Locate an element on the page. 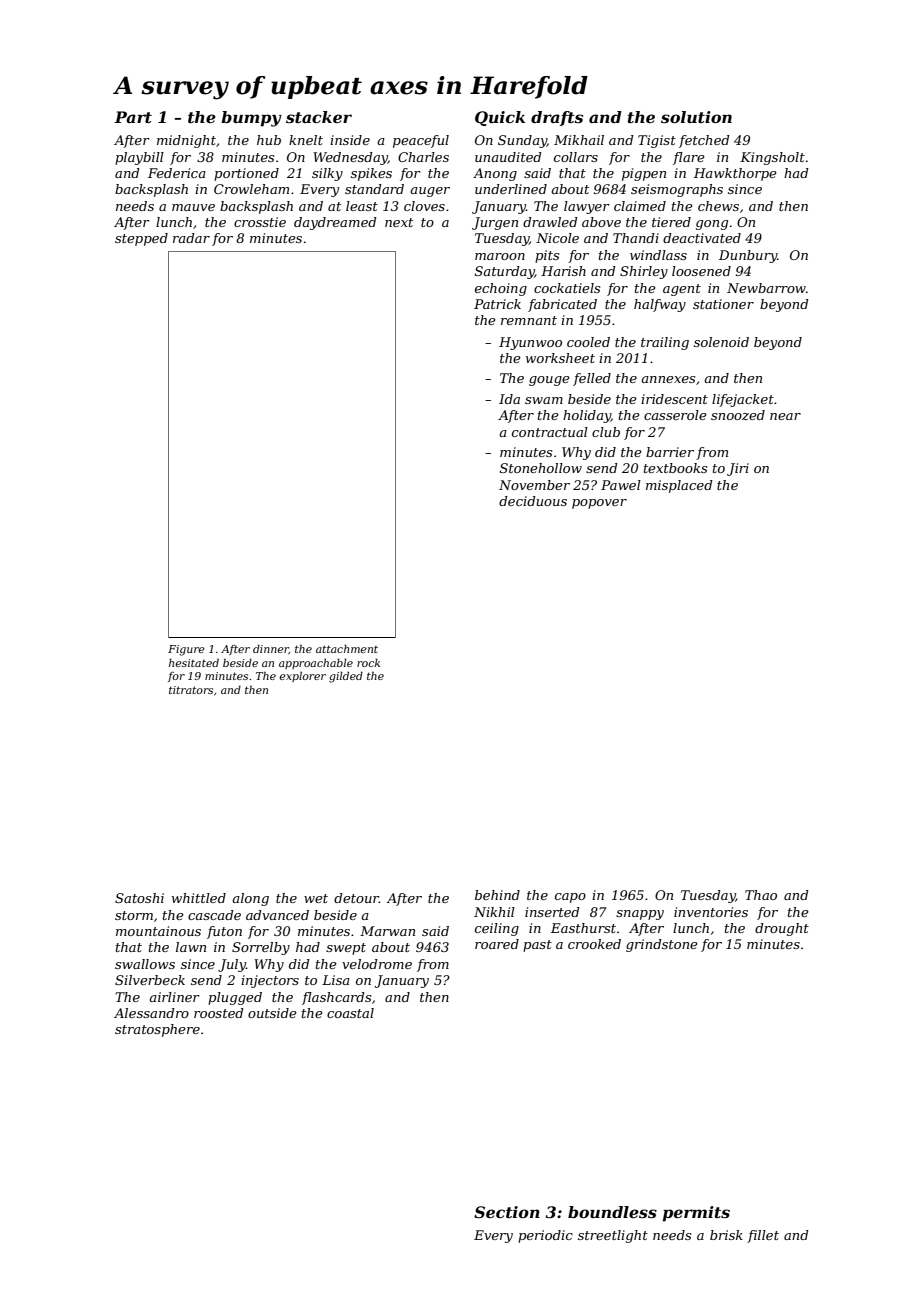 The width and height of the document is (924, 1308). solution is located at coordinates (696, 117).
